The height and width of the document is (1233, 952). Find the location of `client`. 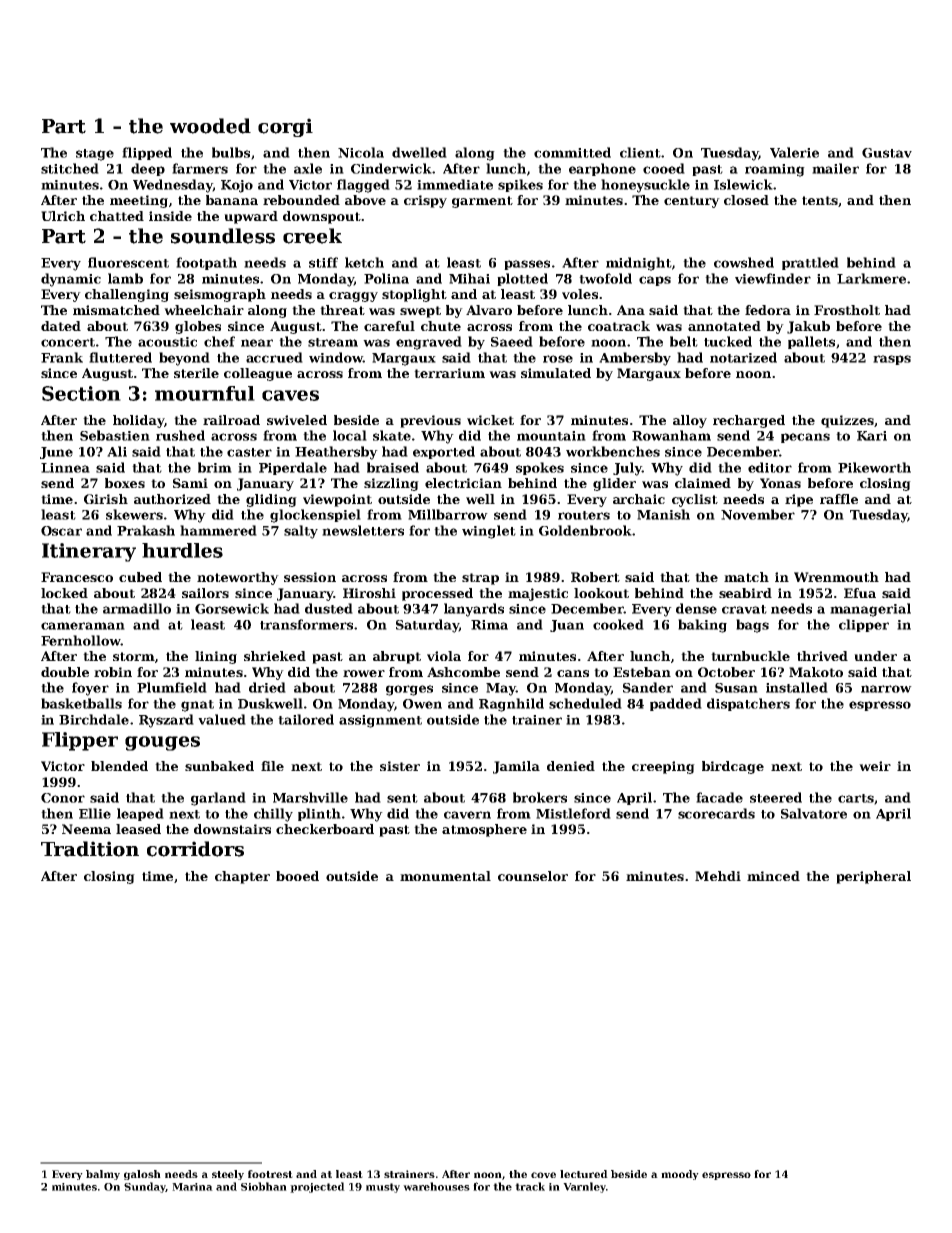

client is located at coordinates (640, 152).
